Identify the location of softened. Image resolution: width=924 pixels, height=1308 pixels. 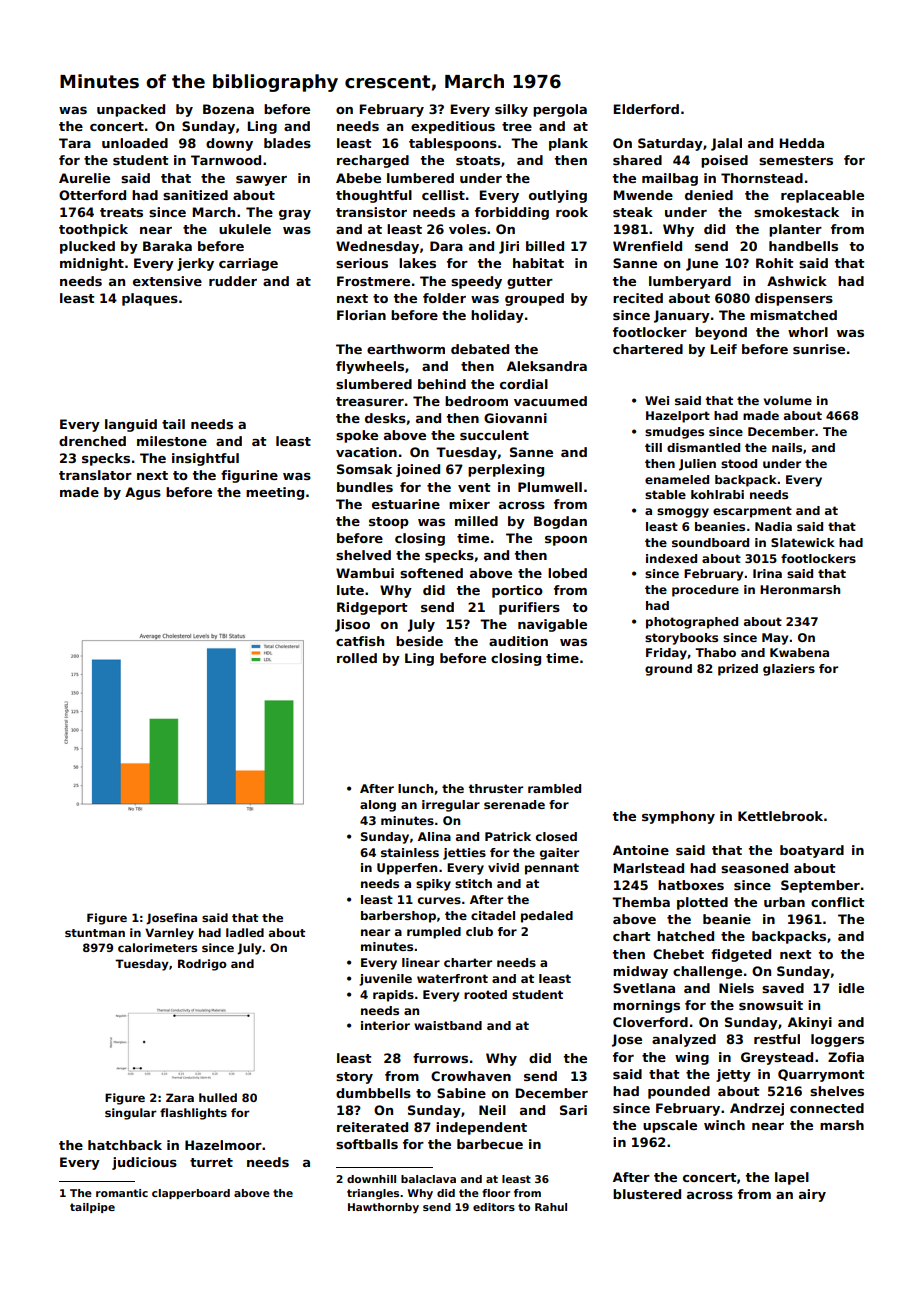
(431, 573).
